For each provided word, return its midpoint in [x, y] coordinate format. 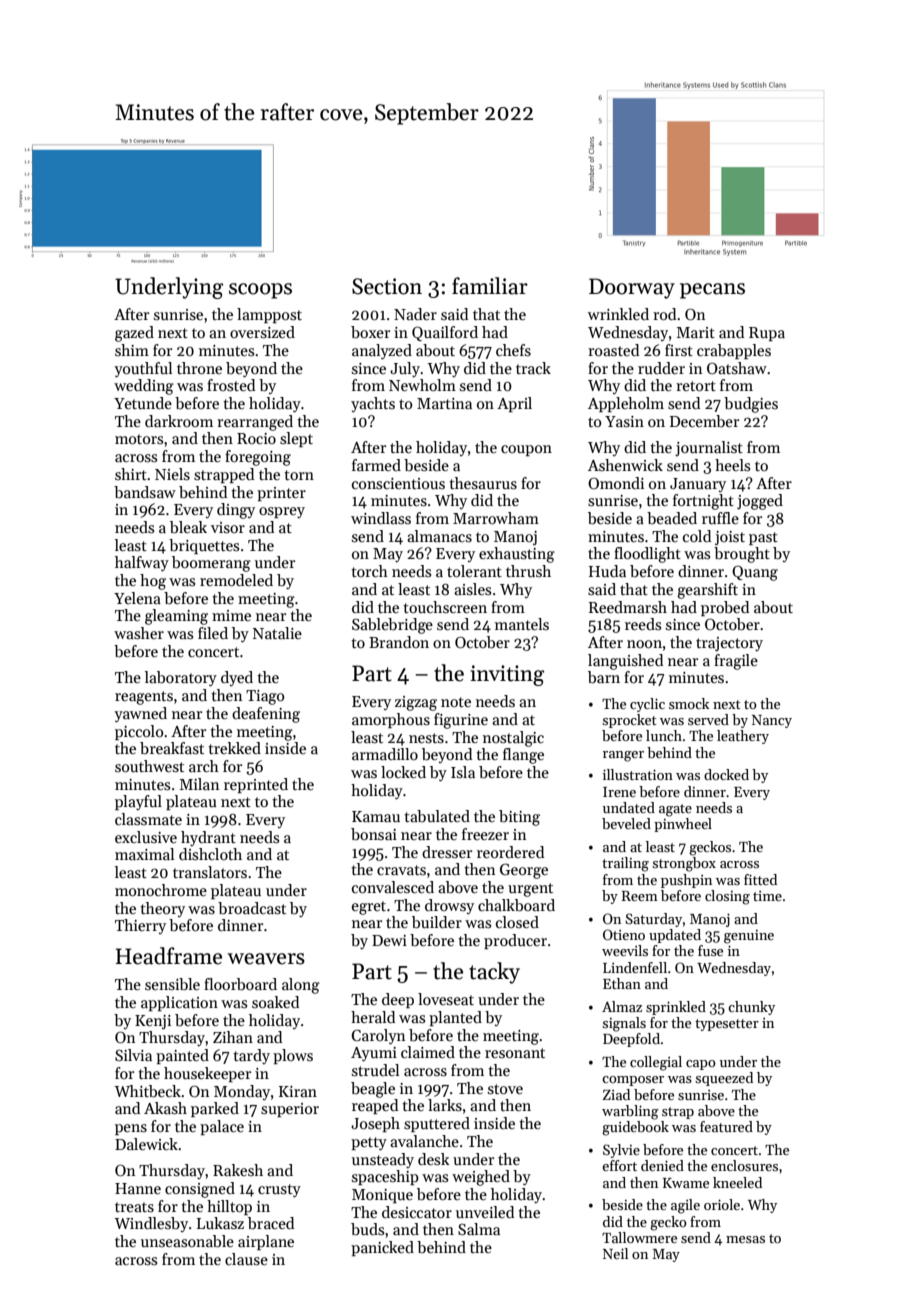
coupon [526, 450]
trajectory [729, 644]
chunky [751, 1008]
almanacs [439, 536]
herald [373, 1017]
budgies [751, 405]
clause [246, 1259]
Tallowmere [639, 1237]
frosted [231, 385]
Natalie [277, 633]
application [179, 1003]
